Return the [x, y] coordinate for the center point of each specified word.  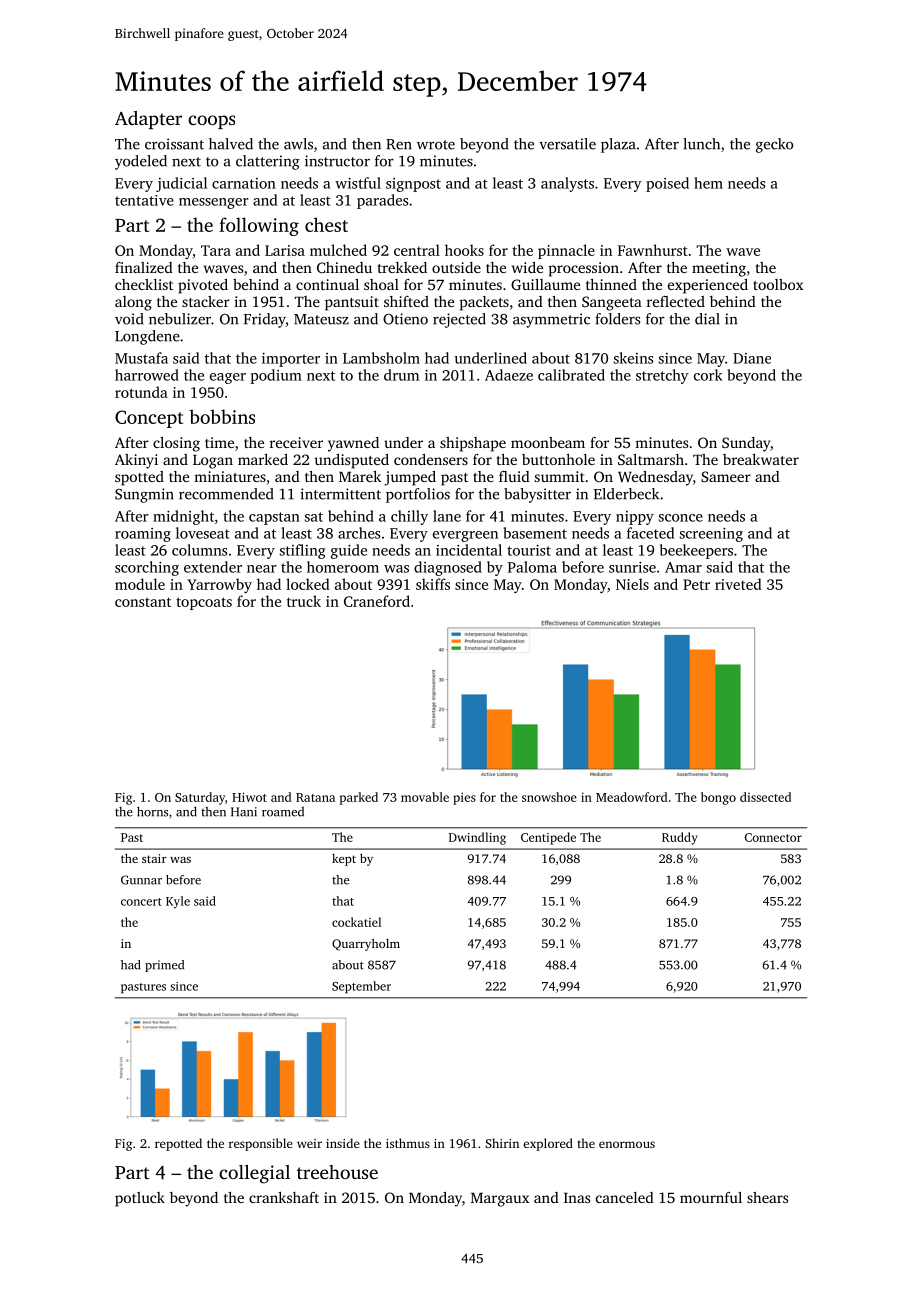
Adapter [148, 120]
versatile [567, 144]
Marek [360, 476]
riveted [738, 584]
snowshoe [549, 797]
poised [667, 184]
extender [213, 567]
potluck [140, 1199]
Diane [752, 358]
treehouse [337, 1172]
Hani [244, 812]
